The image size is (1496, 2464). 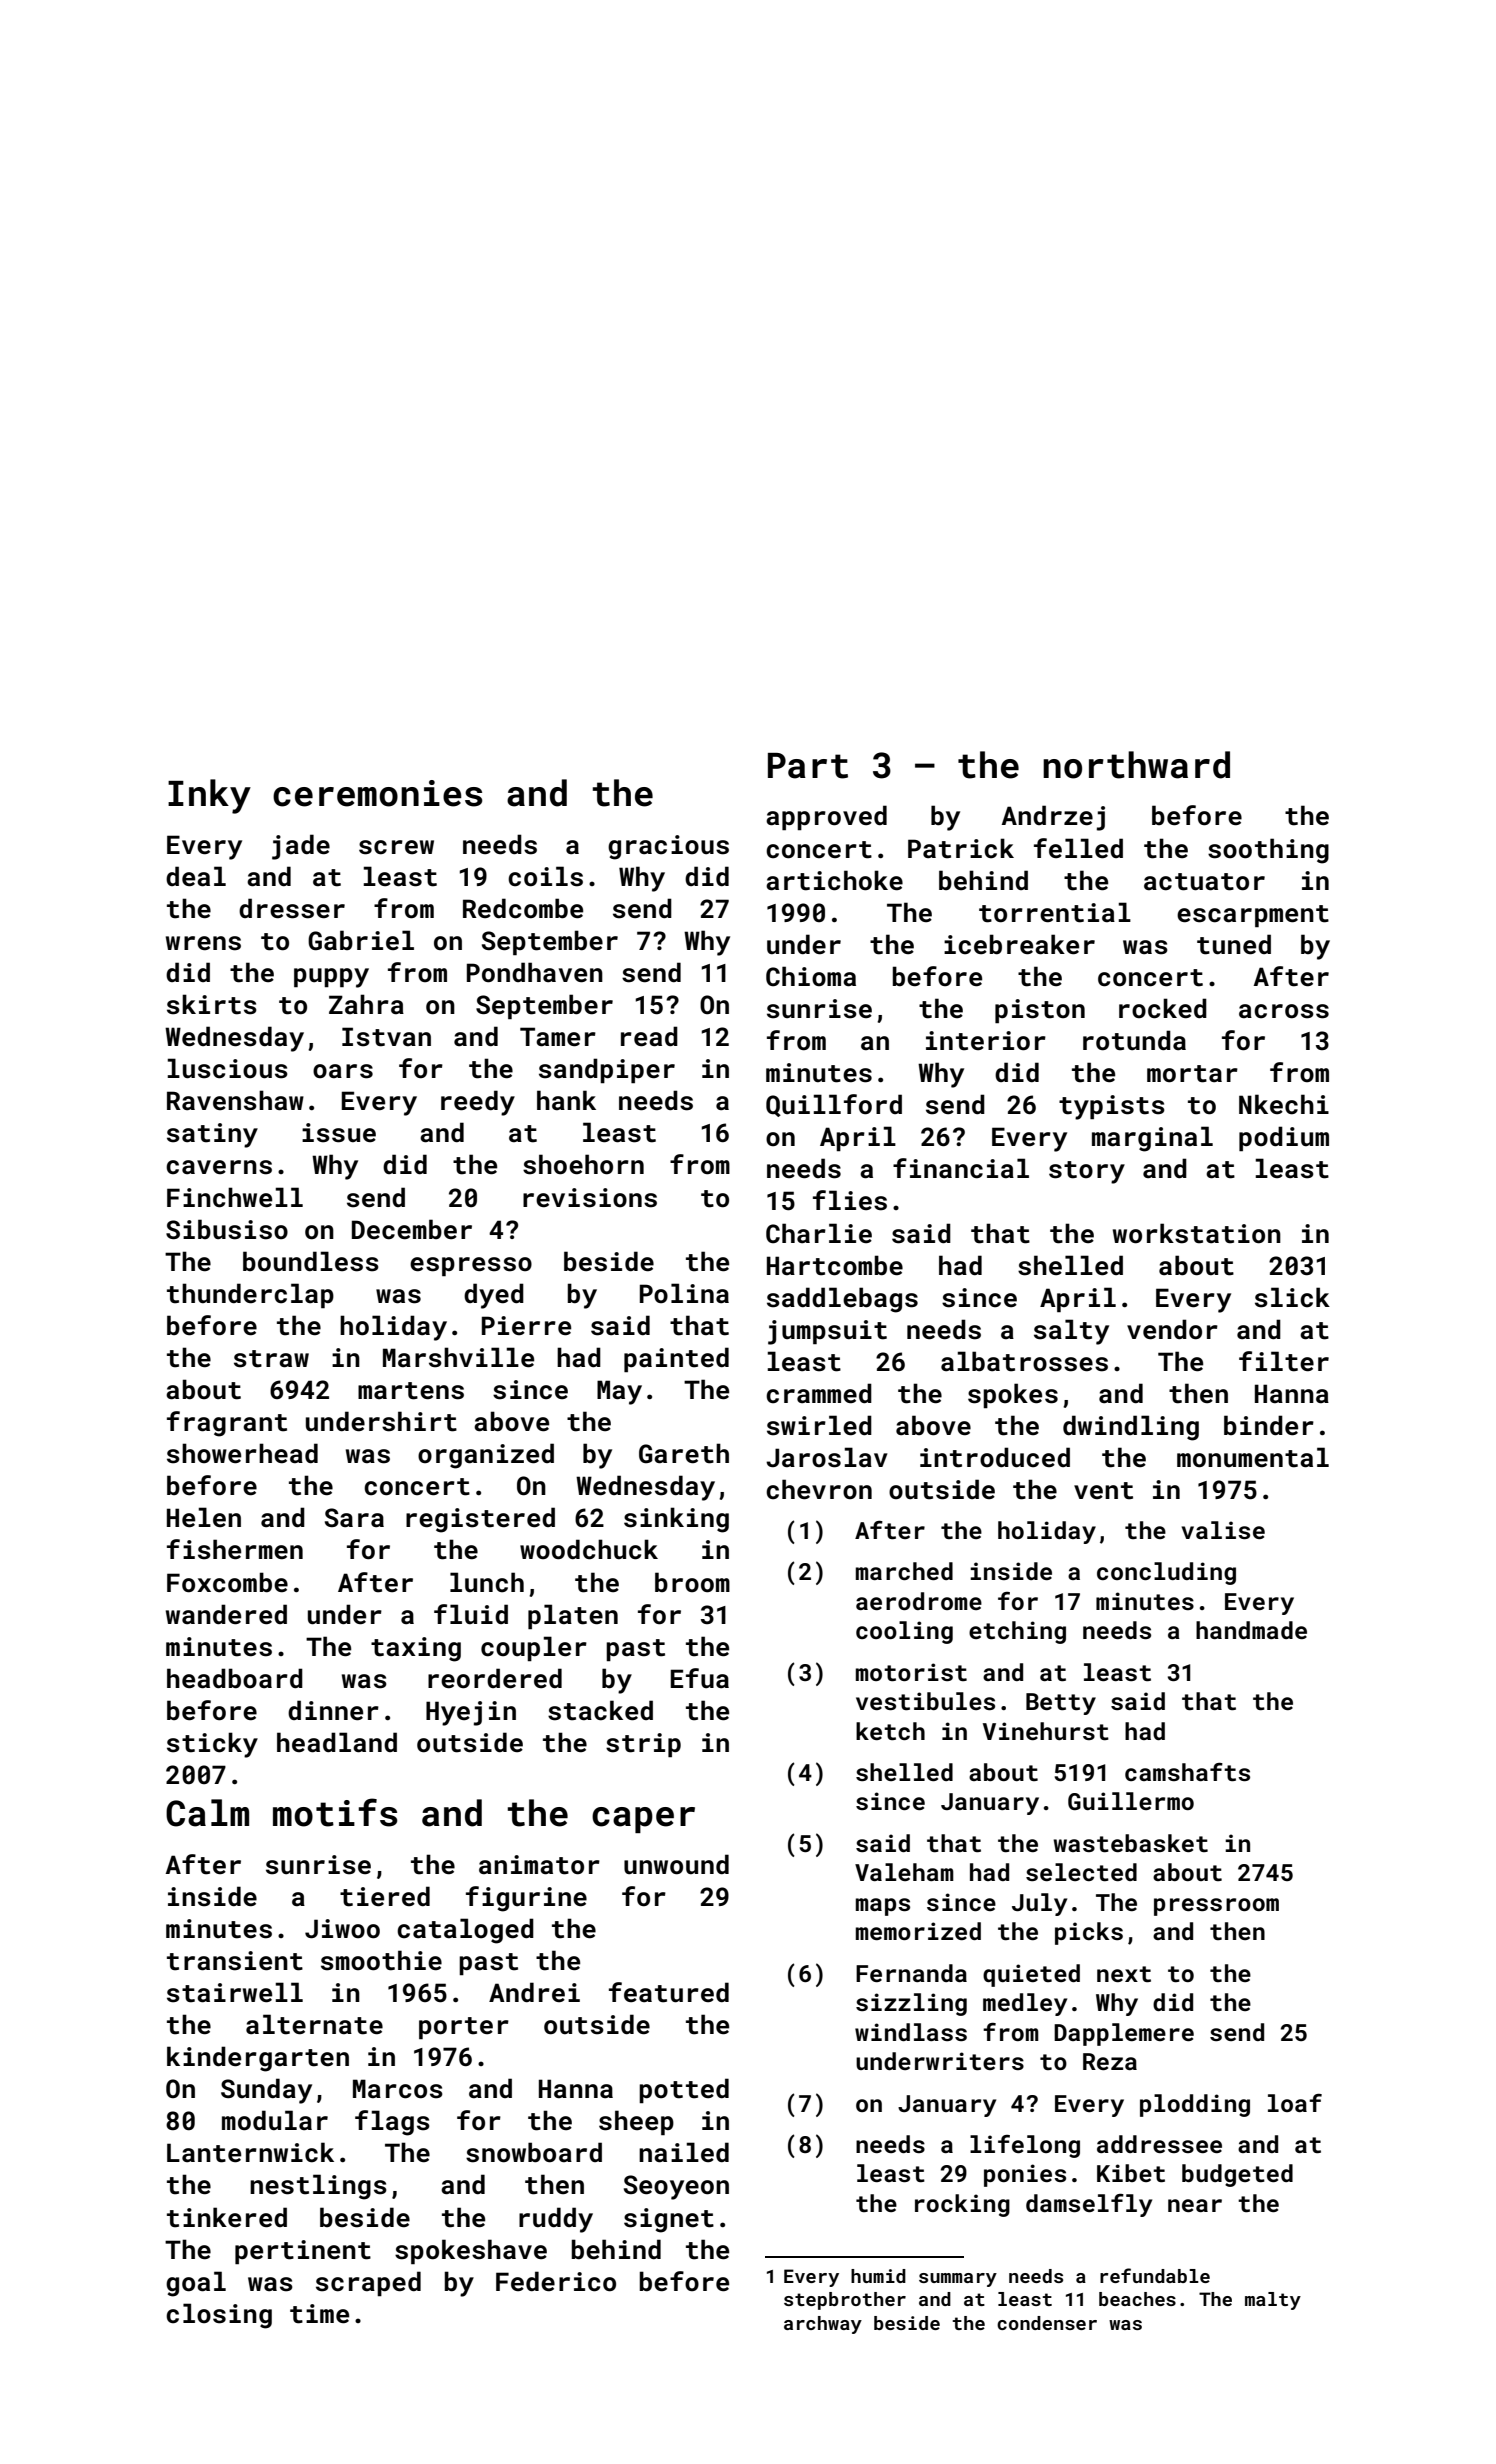 I want to click on Ravenshaw, so click(x=235, y=1100).
